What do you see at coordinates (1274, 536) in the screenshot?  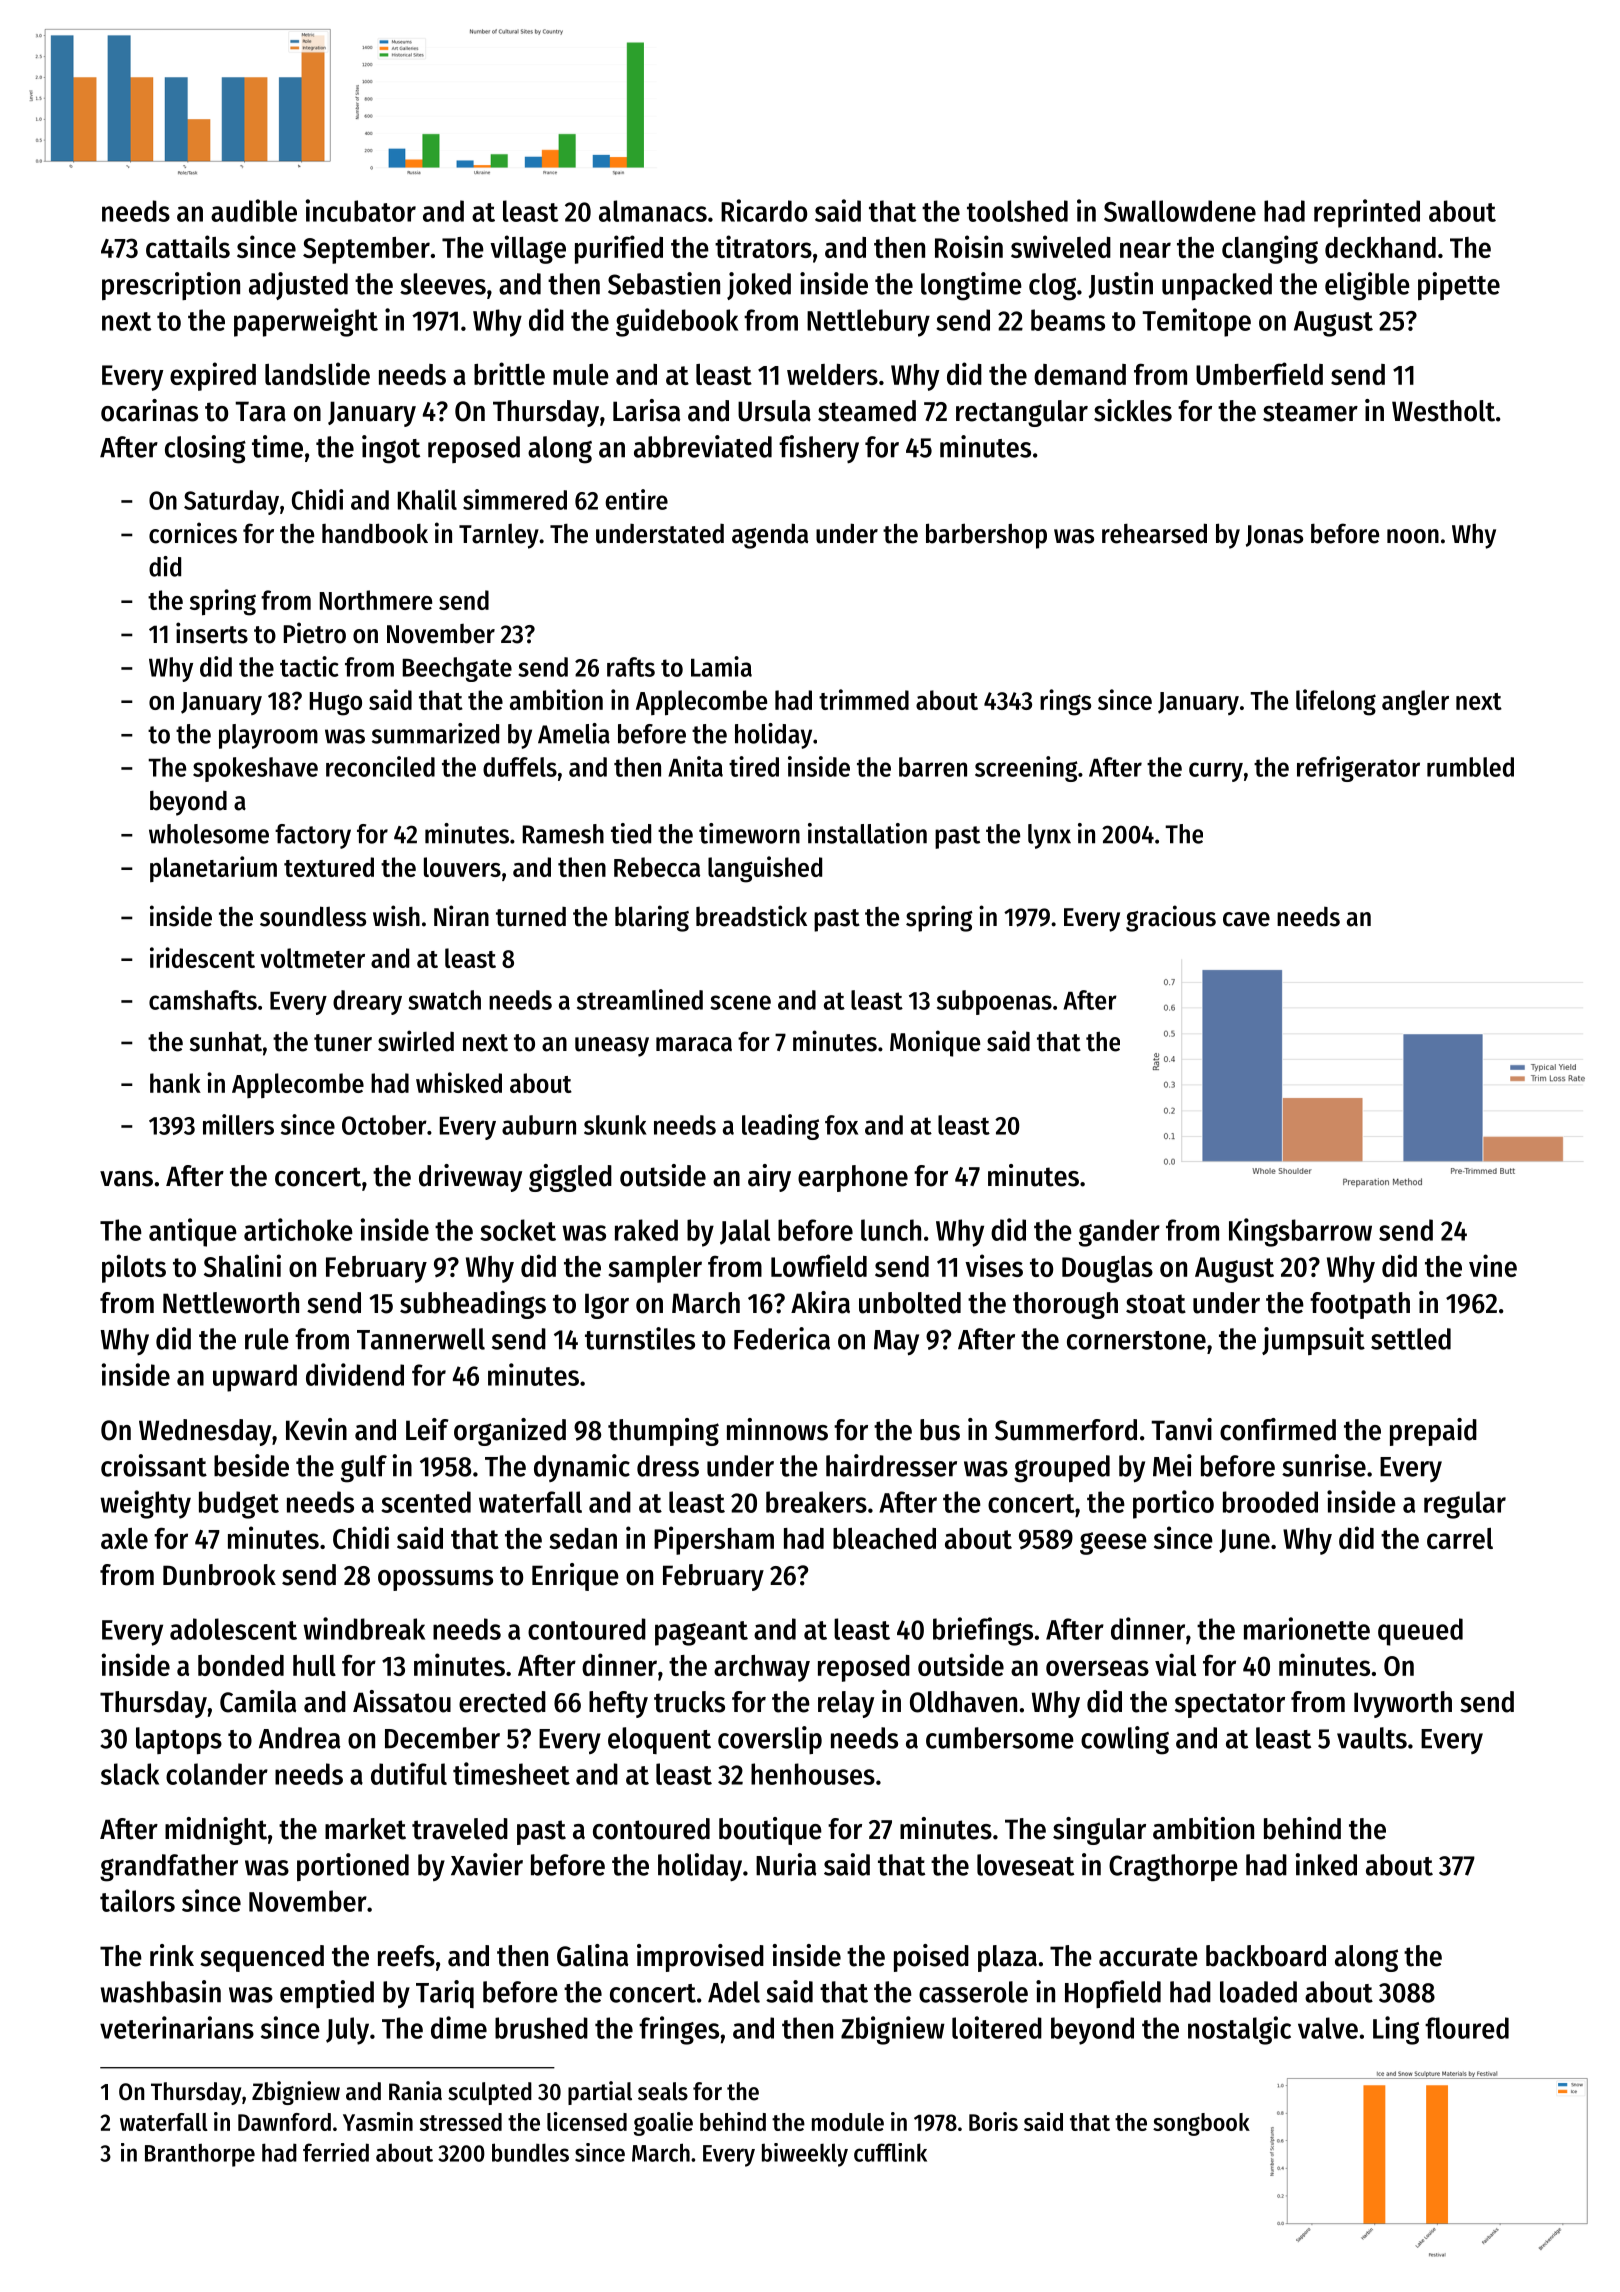 I see `Jonas` at bounding box center [1274, 536].
